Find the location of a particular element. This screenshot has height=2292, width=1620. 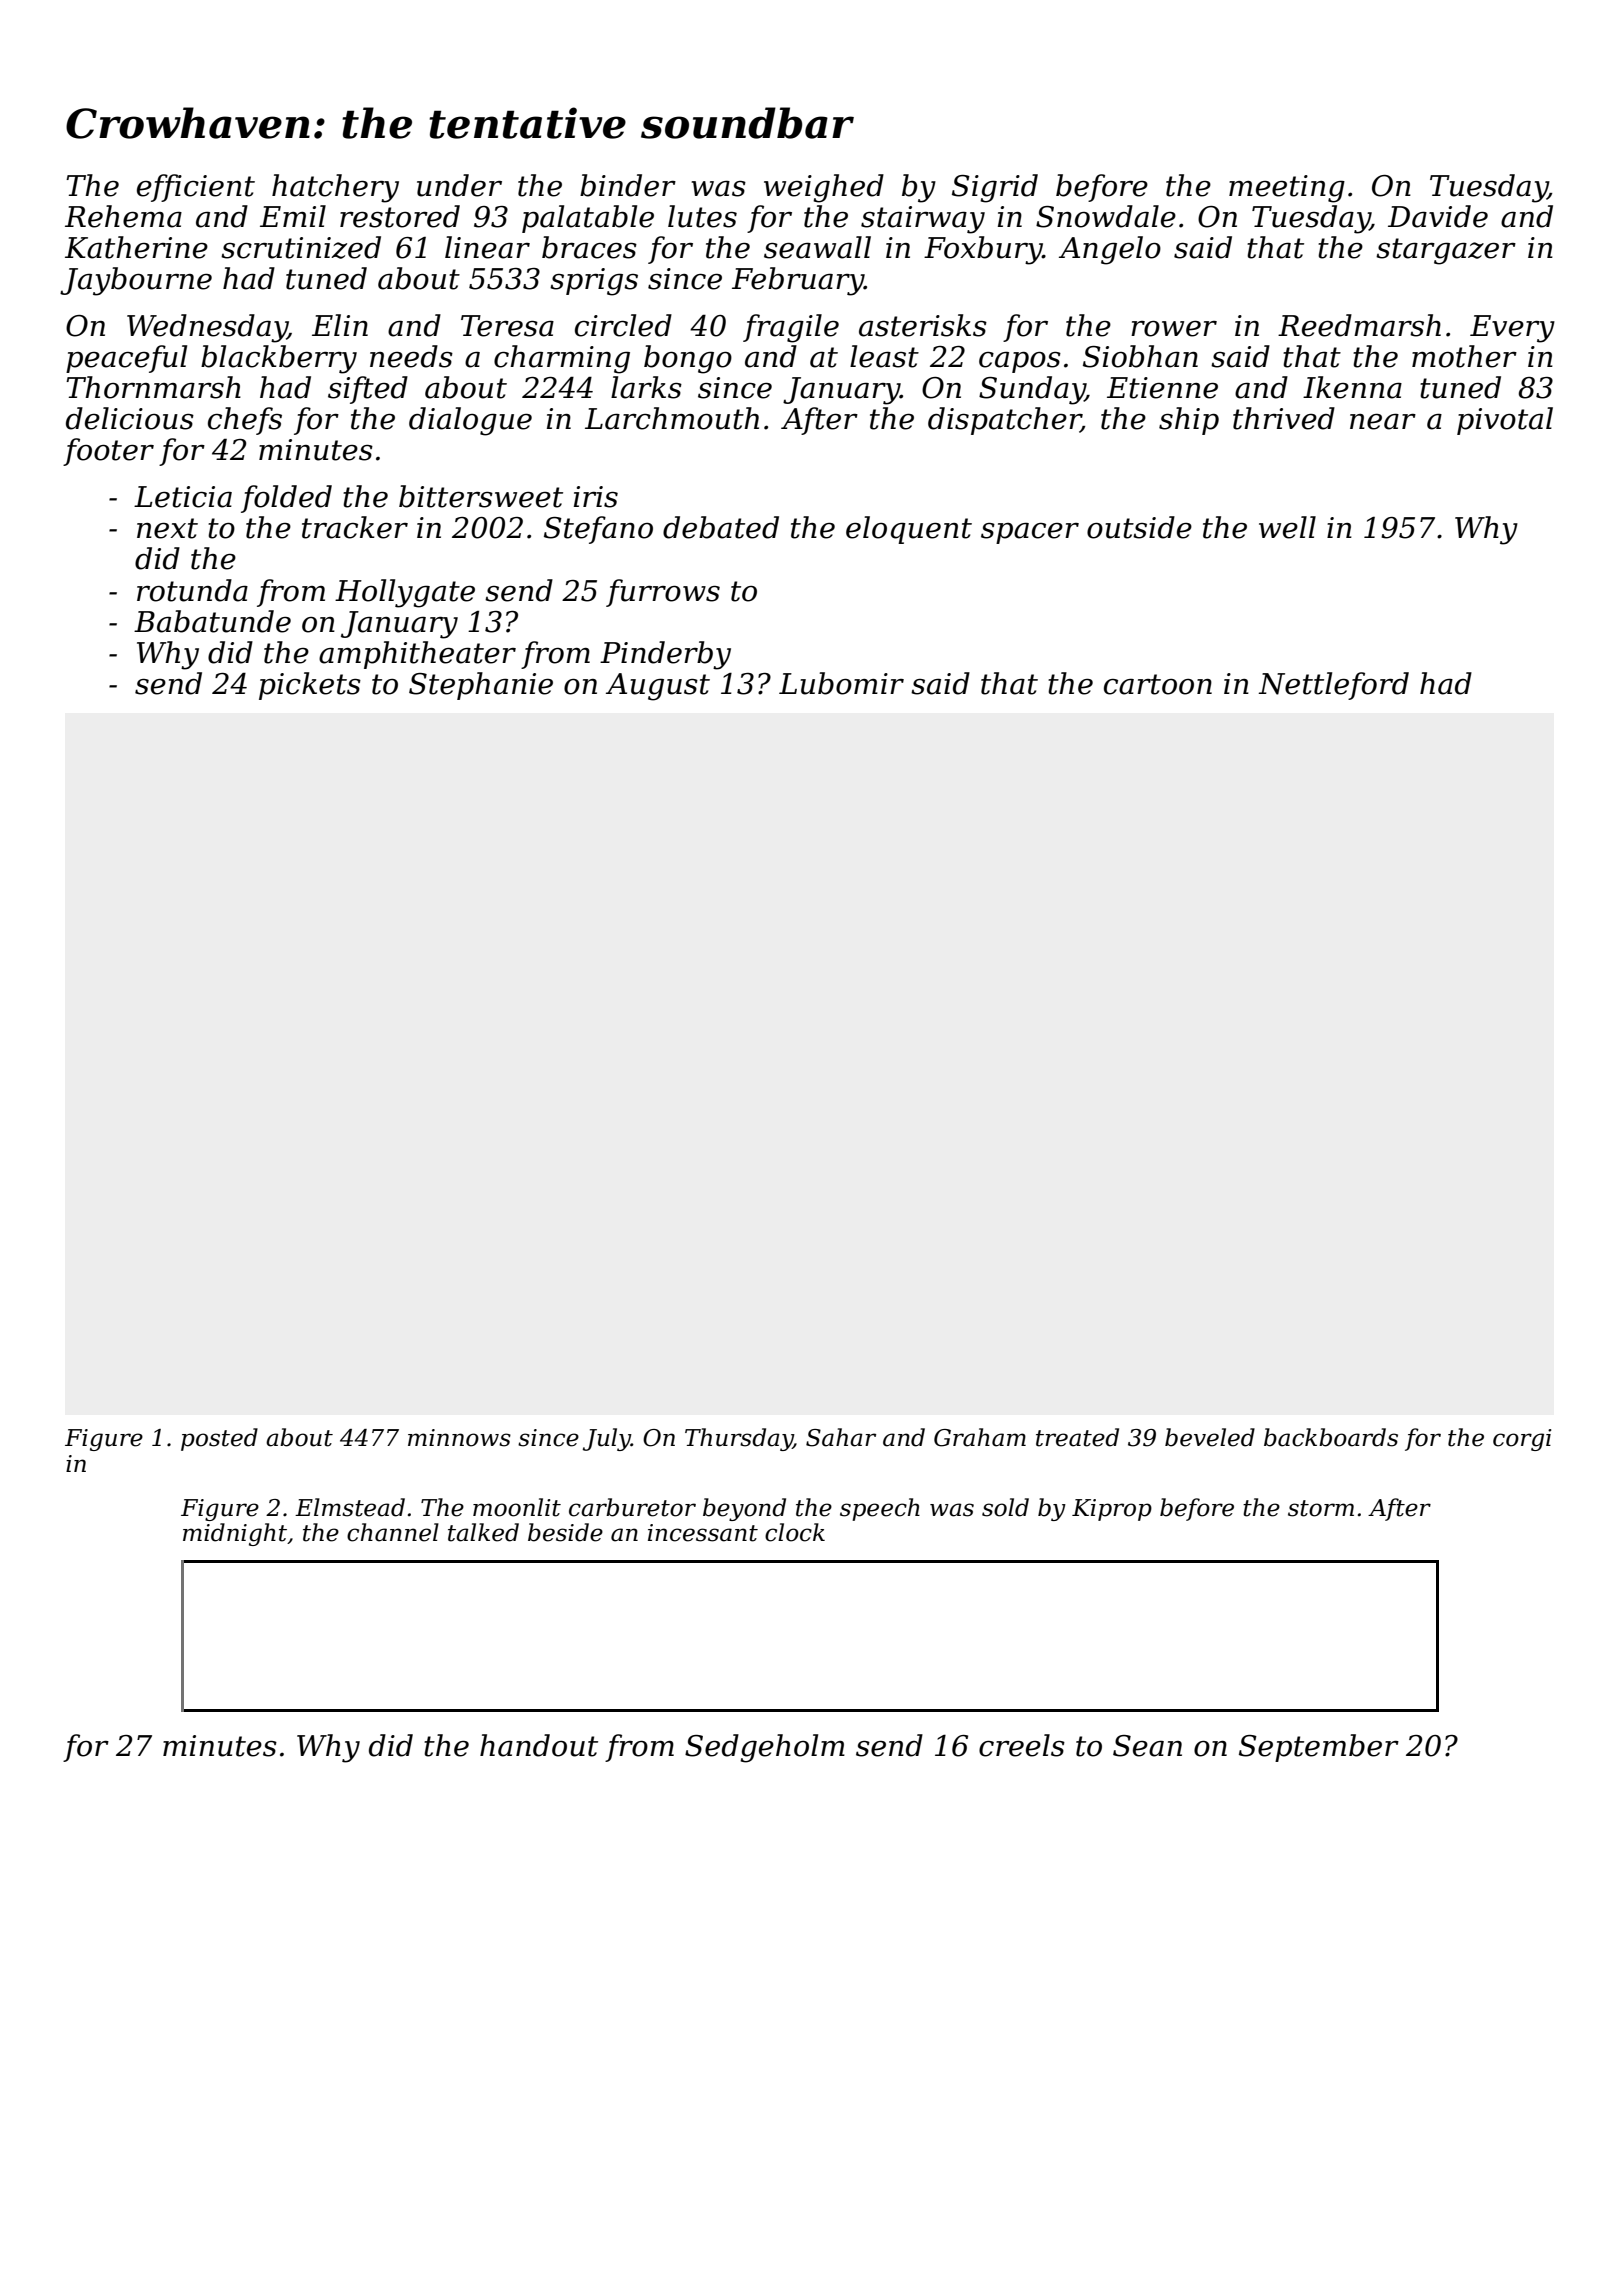

Nettleford is located at coordinates (1333, 686).
